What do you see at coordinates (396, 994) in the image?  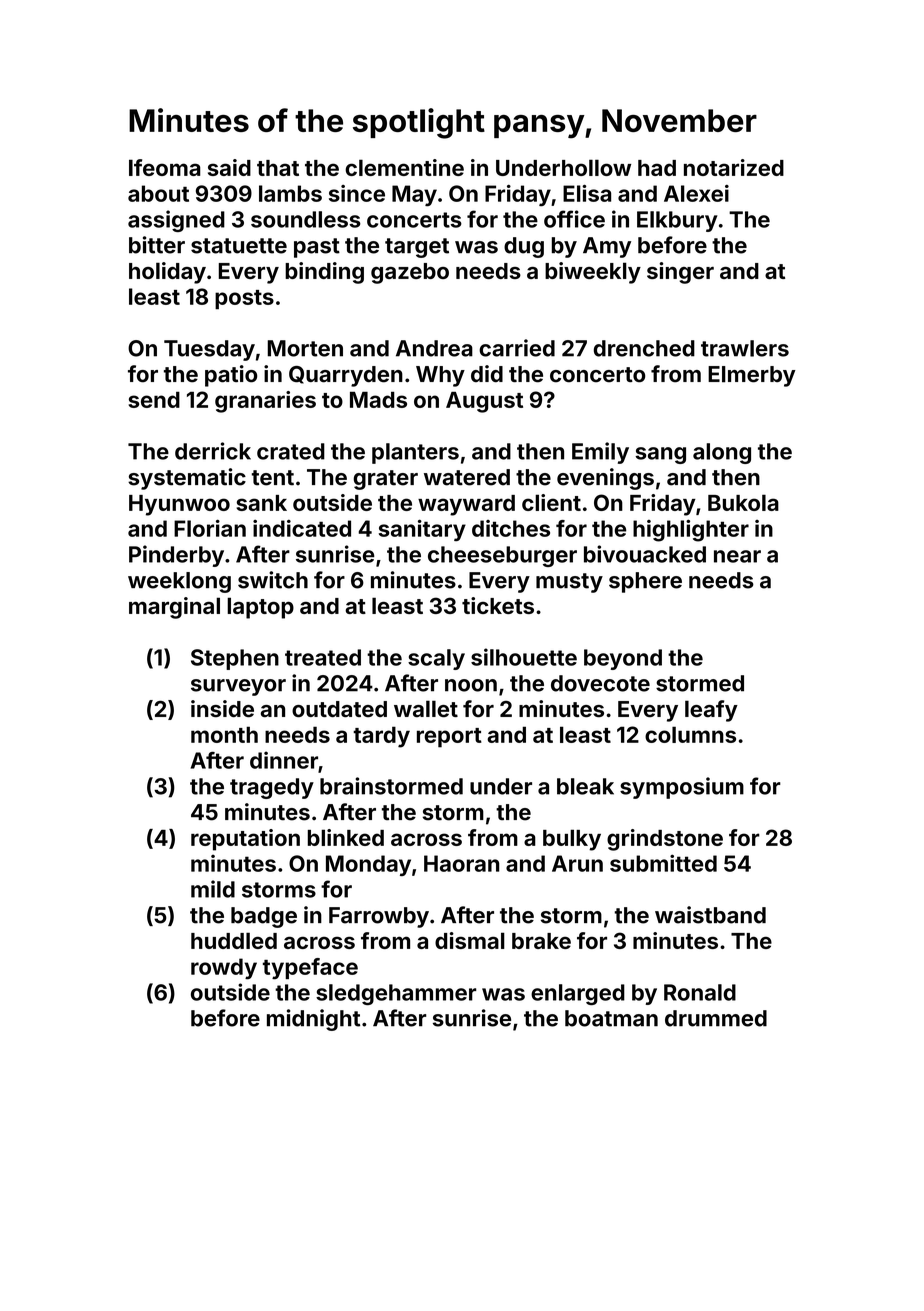 I see `sledgehammer` at bounding box center [396, 994].
